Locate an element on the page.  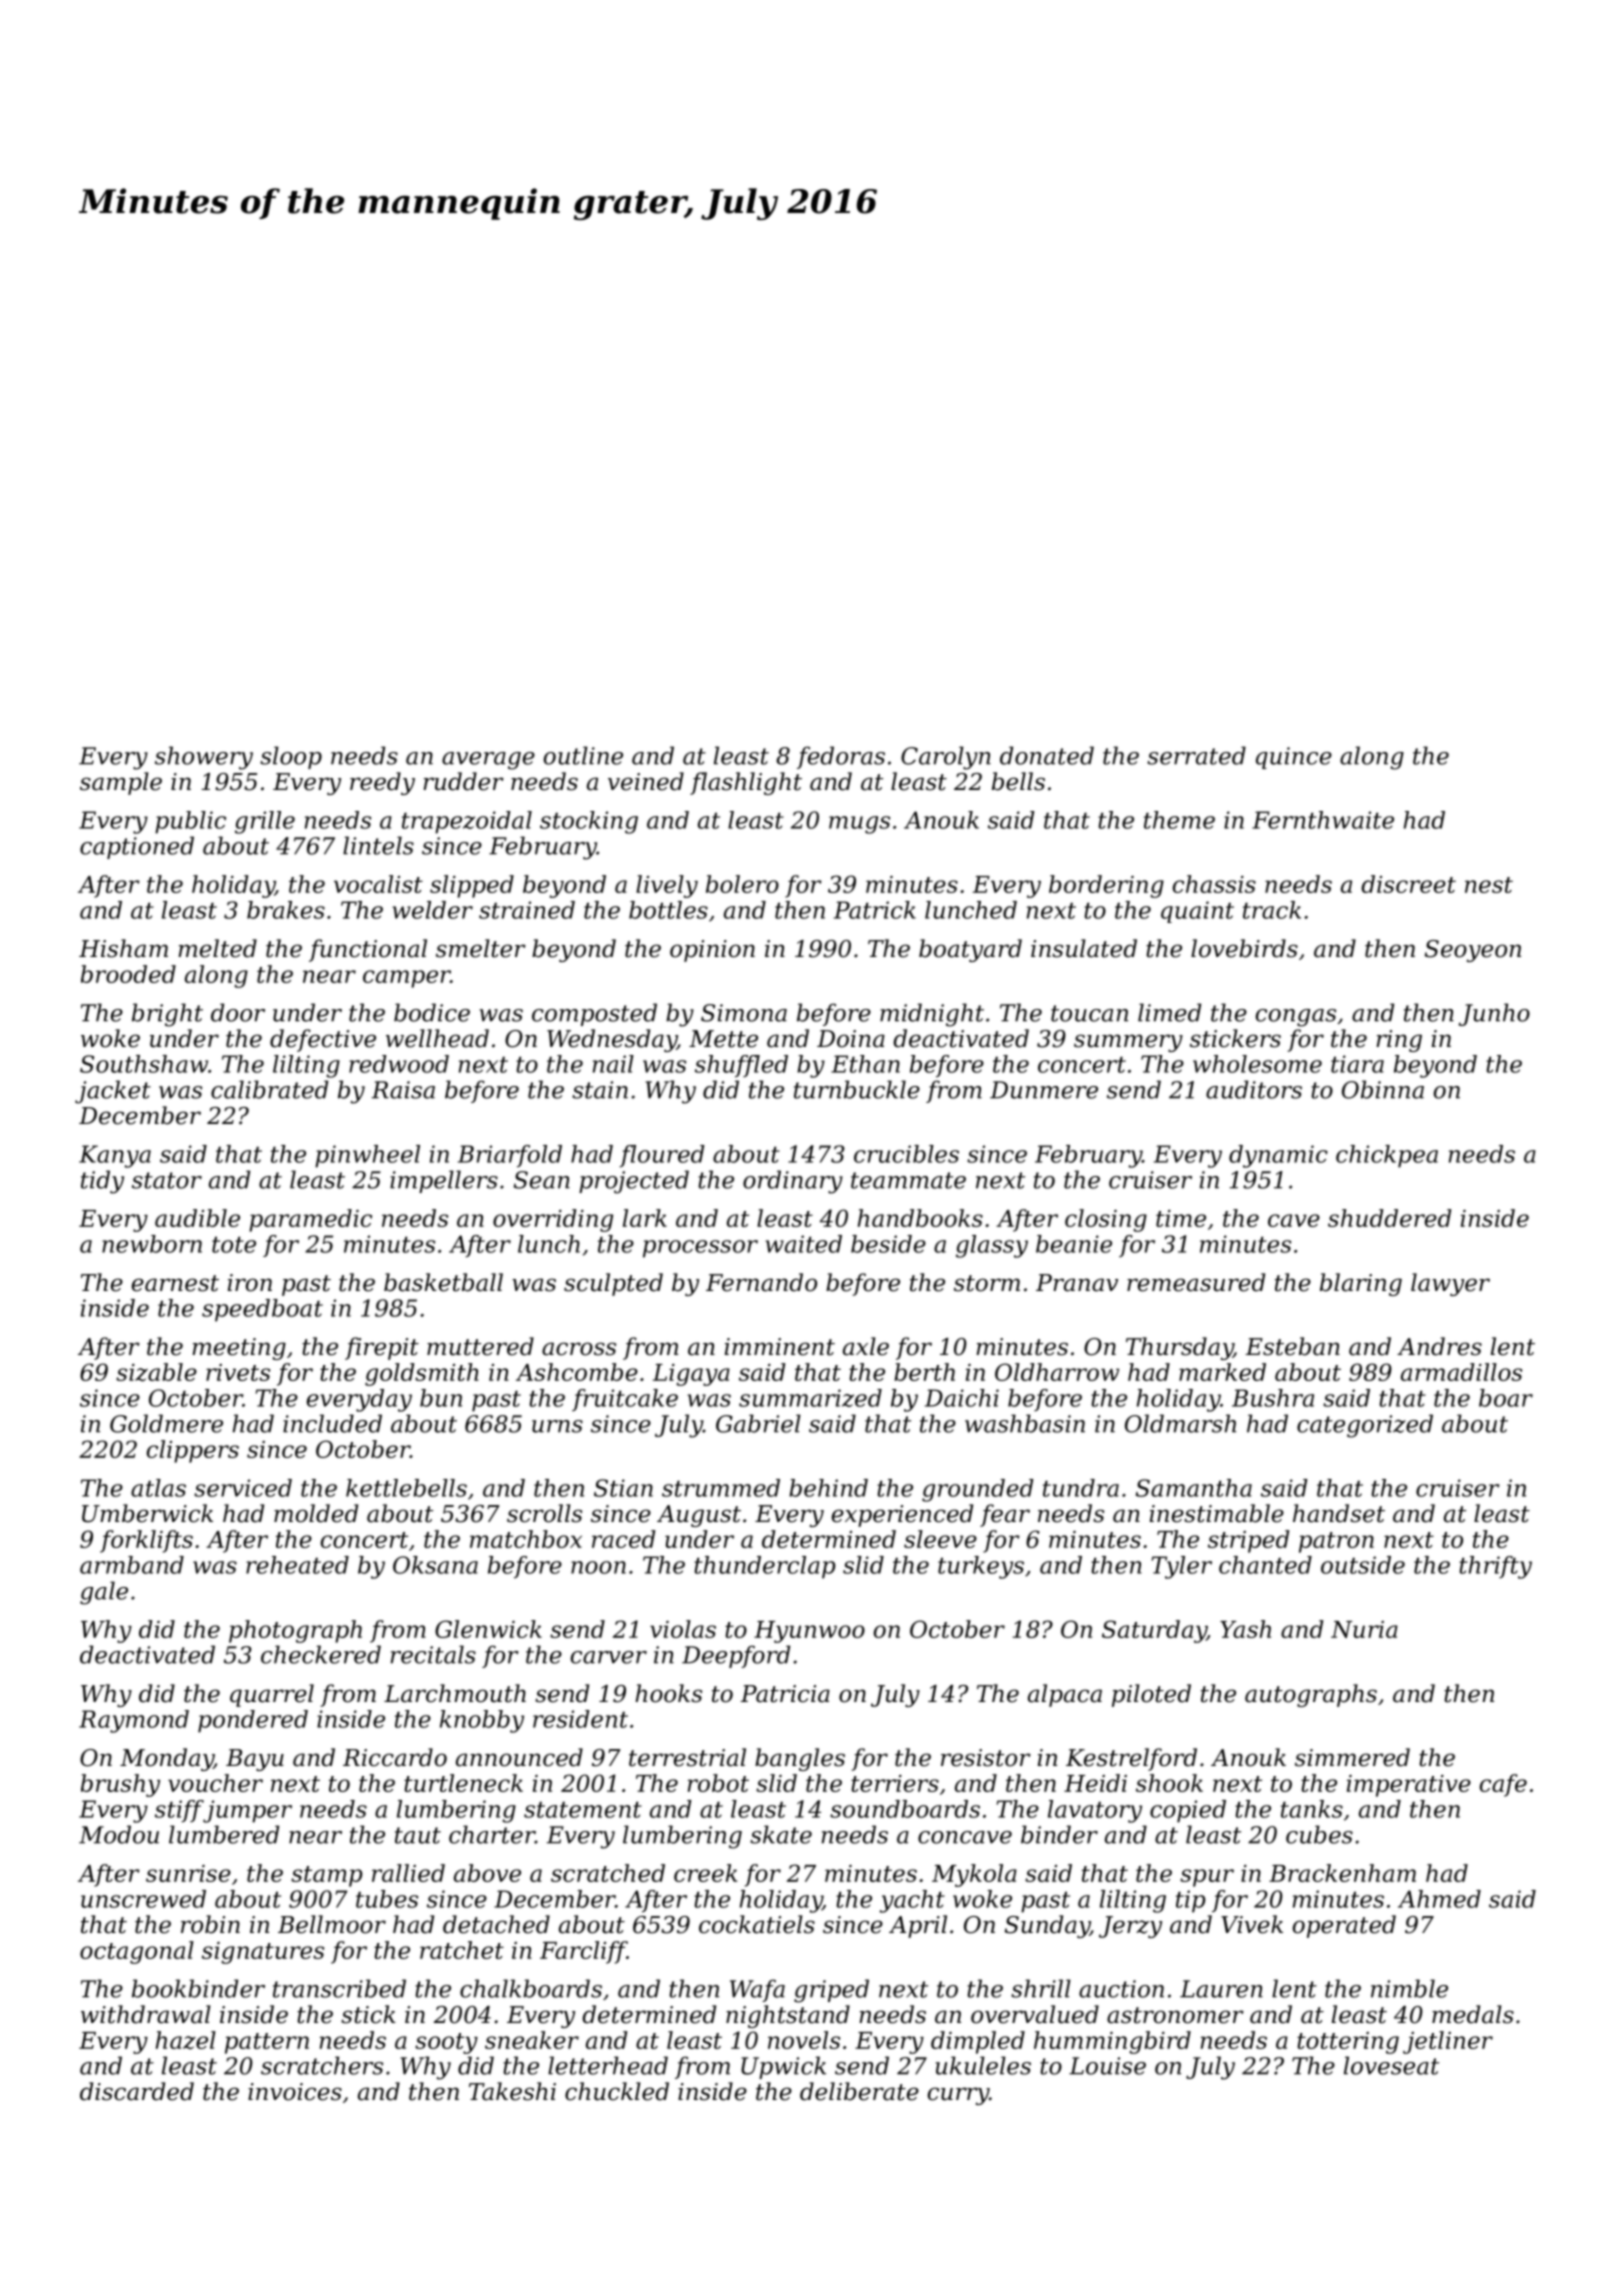
fedoras is located at coordinates (841, 757).
